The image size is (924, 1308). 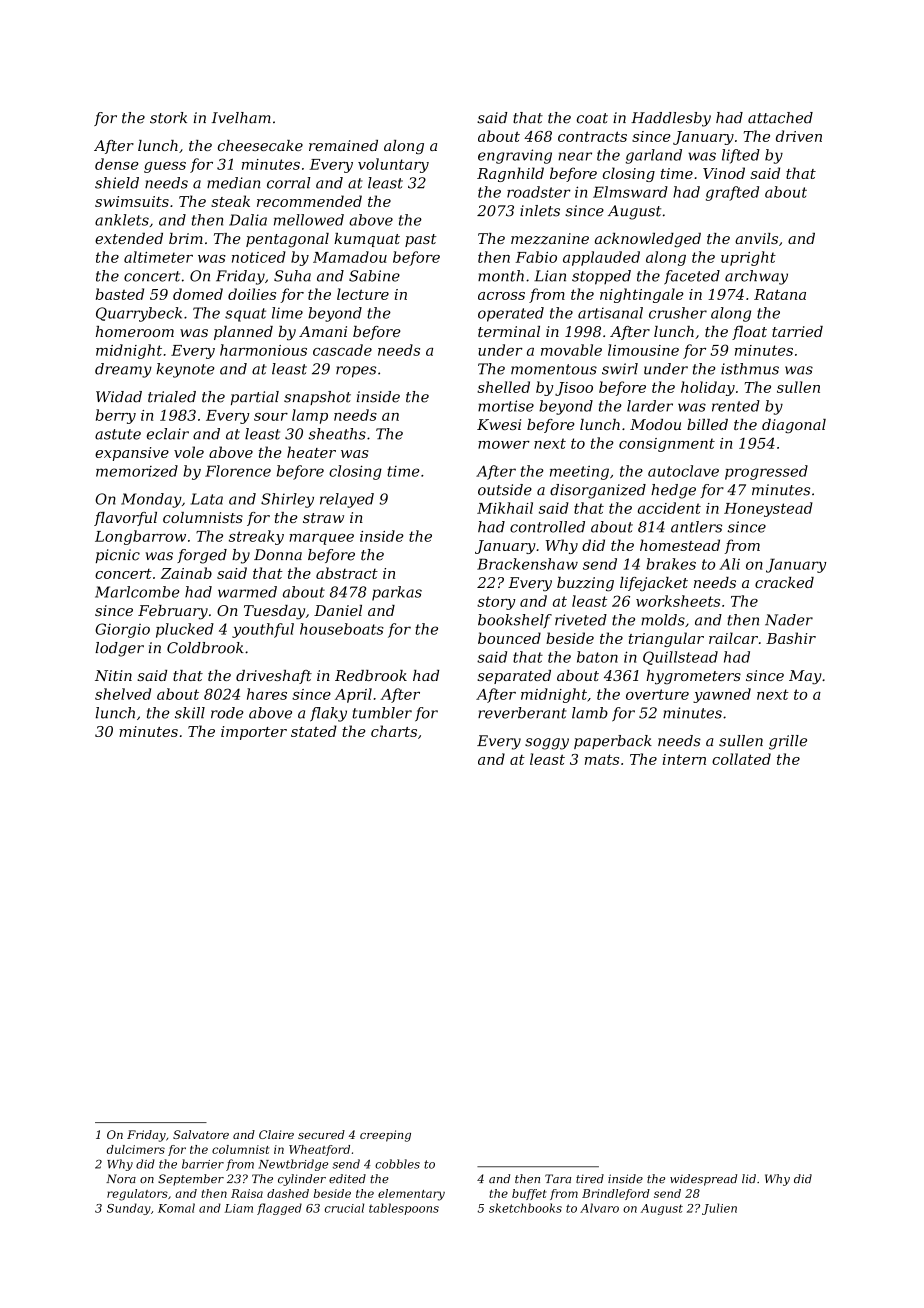 I want to click on shelved, so click(x=123, y=694).
